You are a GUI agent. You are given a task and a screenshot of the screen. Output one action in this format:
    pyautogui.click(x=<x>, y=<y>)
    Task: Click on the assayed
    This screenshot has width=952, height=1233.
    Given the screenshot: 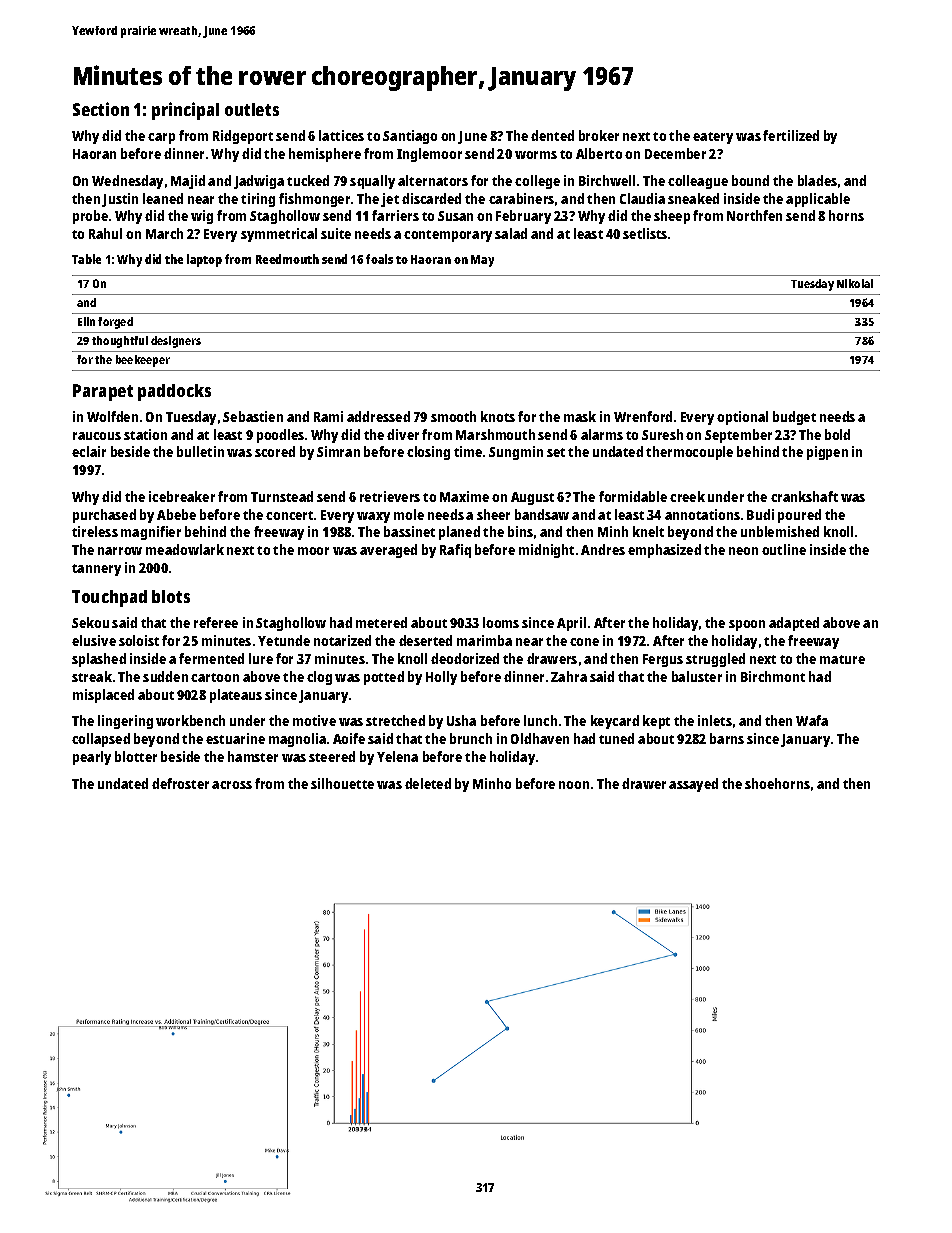 What is the action you would take?
    pyautogui.click(x=693, y=785)
